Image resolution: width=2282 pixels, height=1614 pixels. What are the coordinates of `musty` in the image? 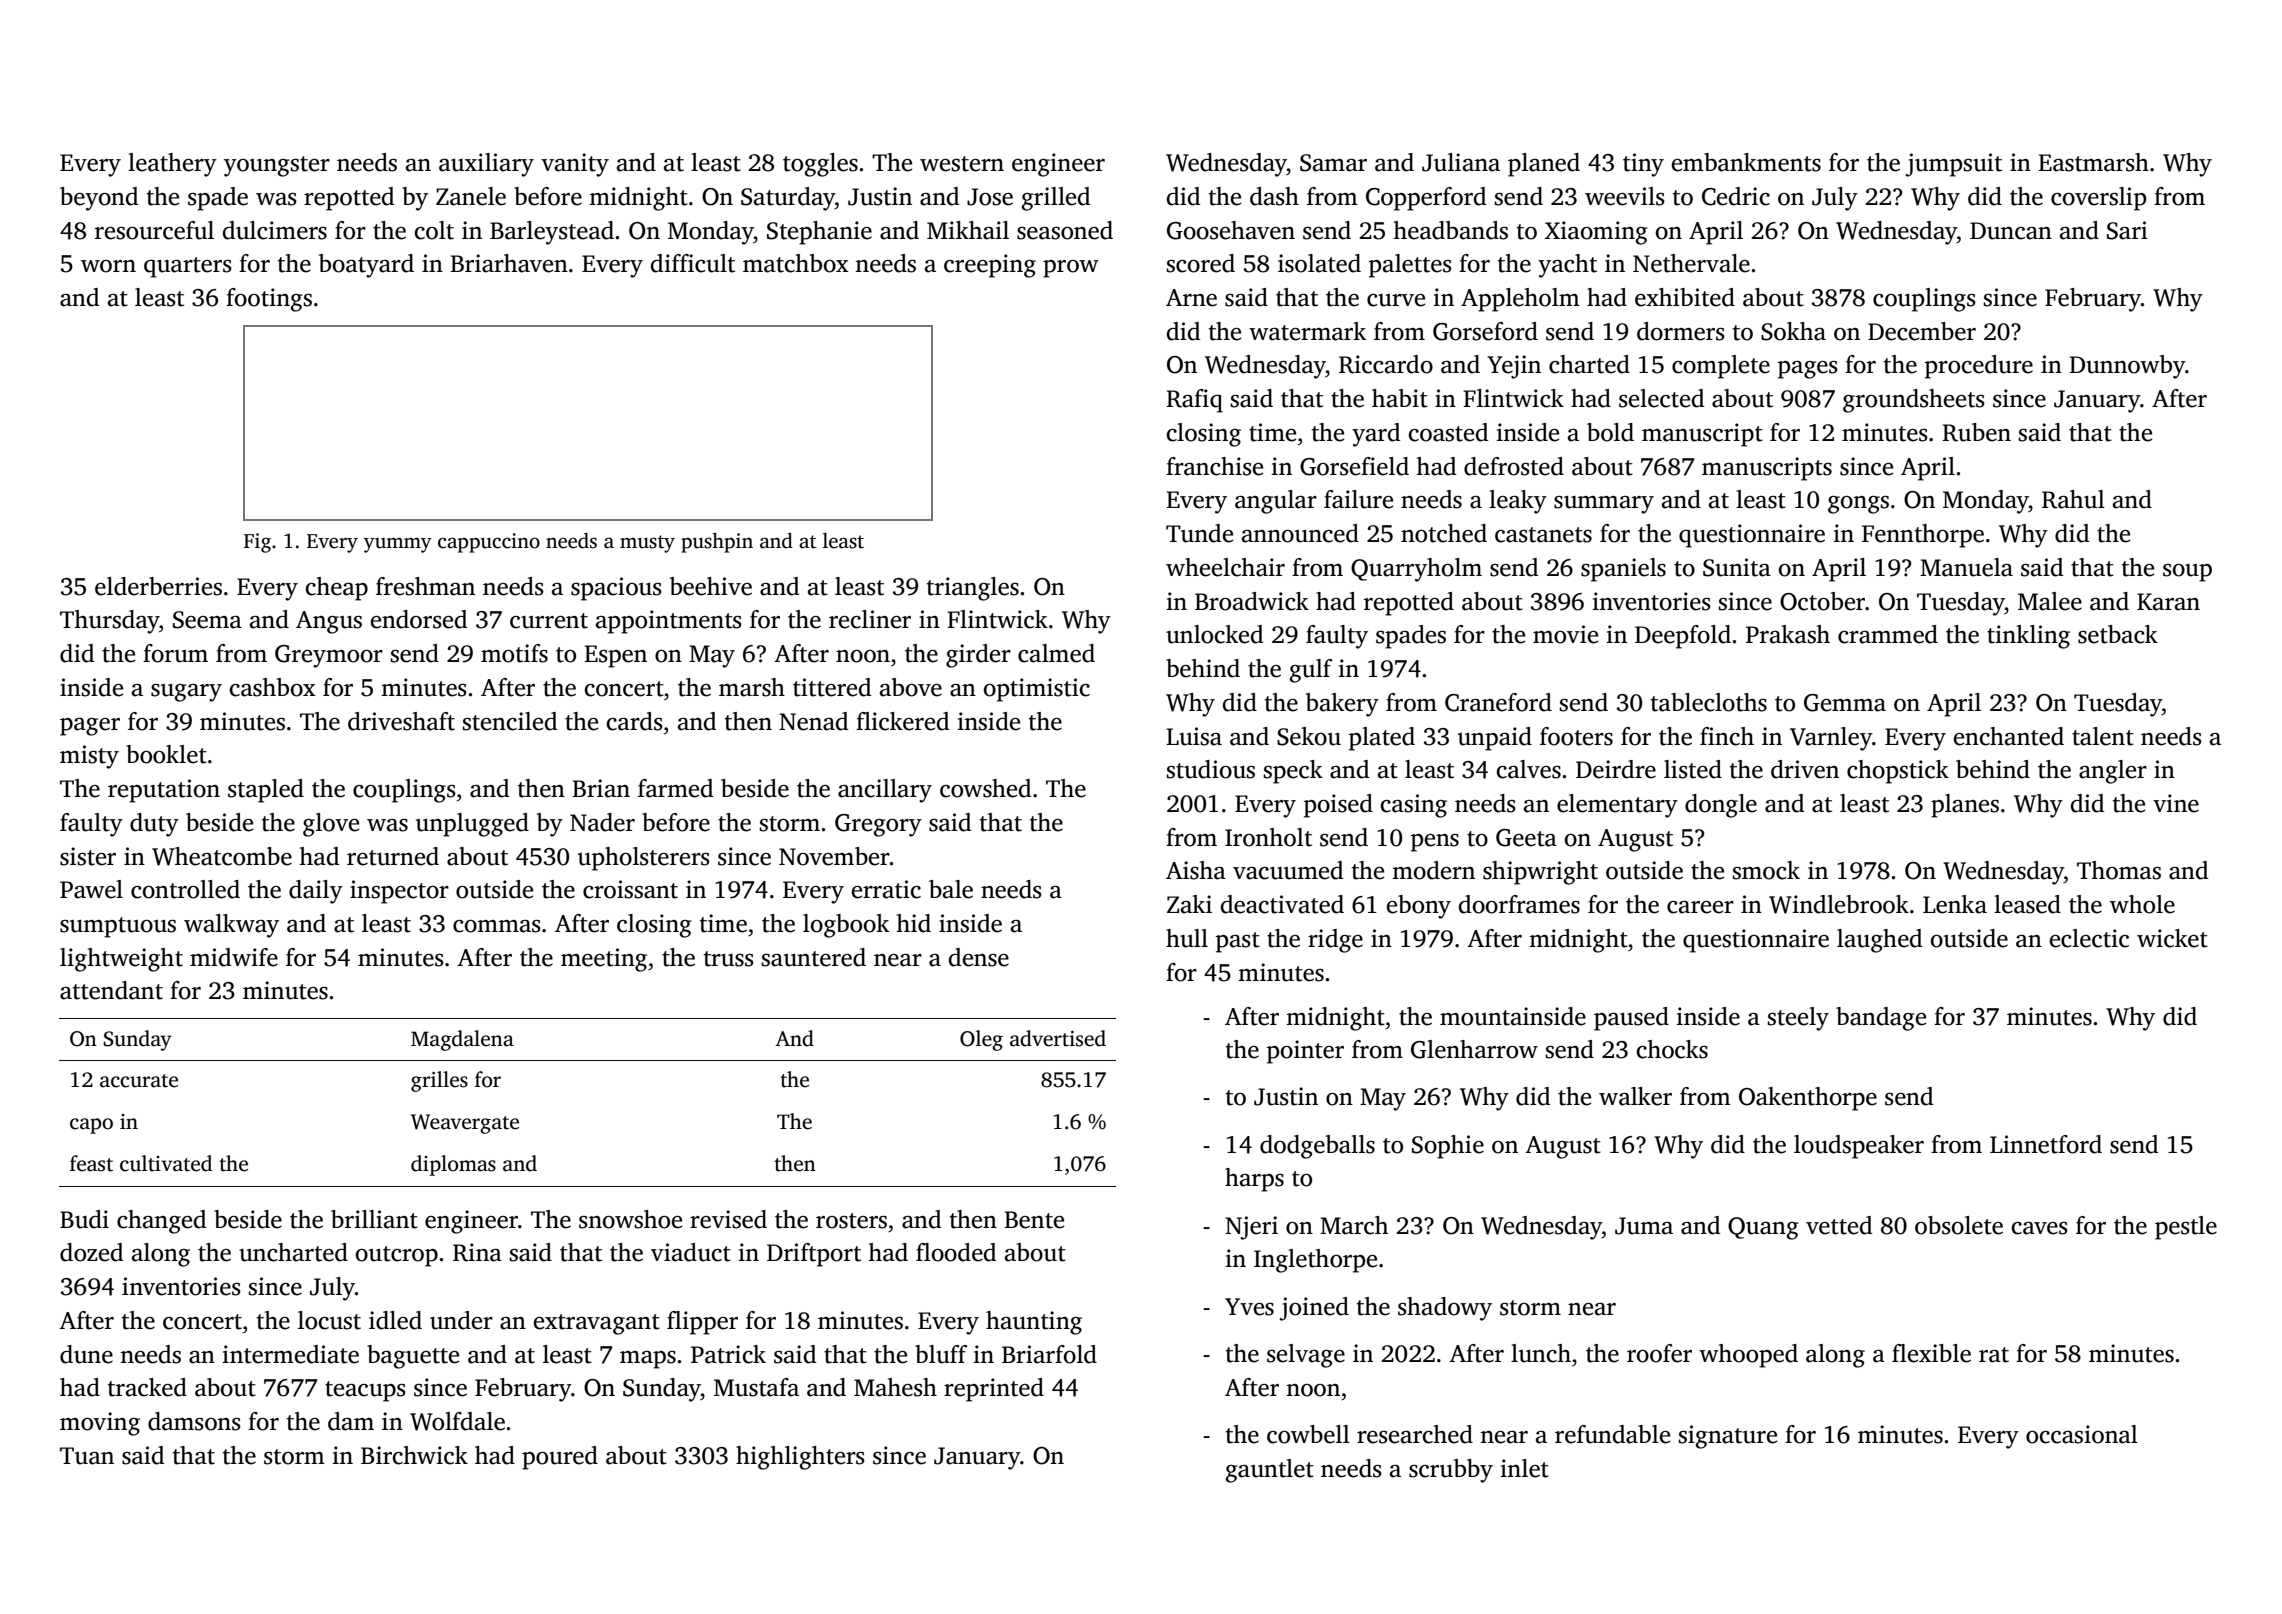 It's located at (647, 544).
